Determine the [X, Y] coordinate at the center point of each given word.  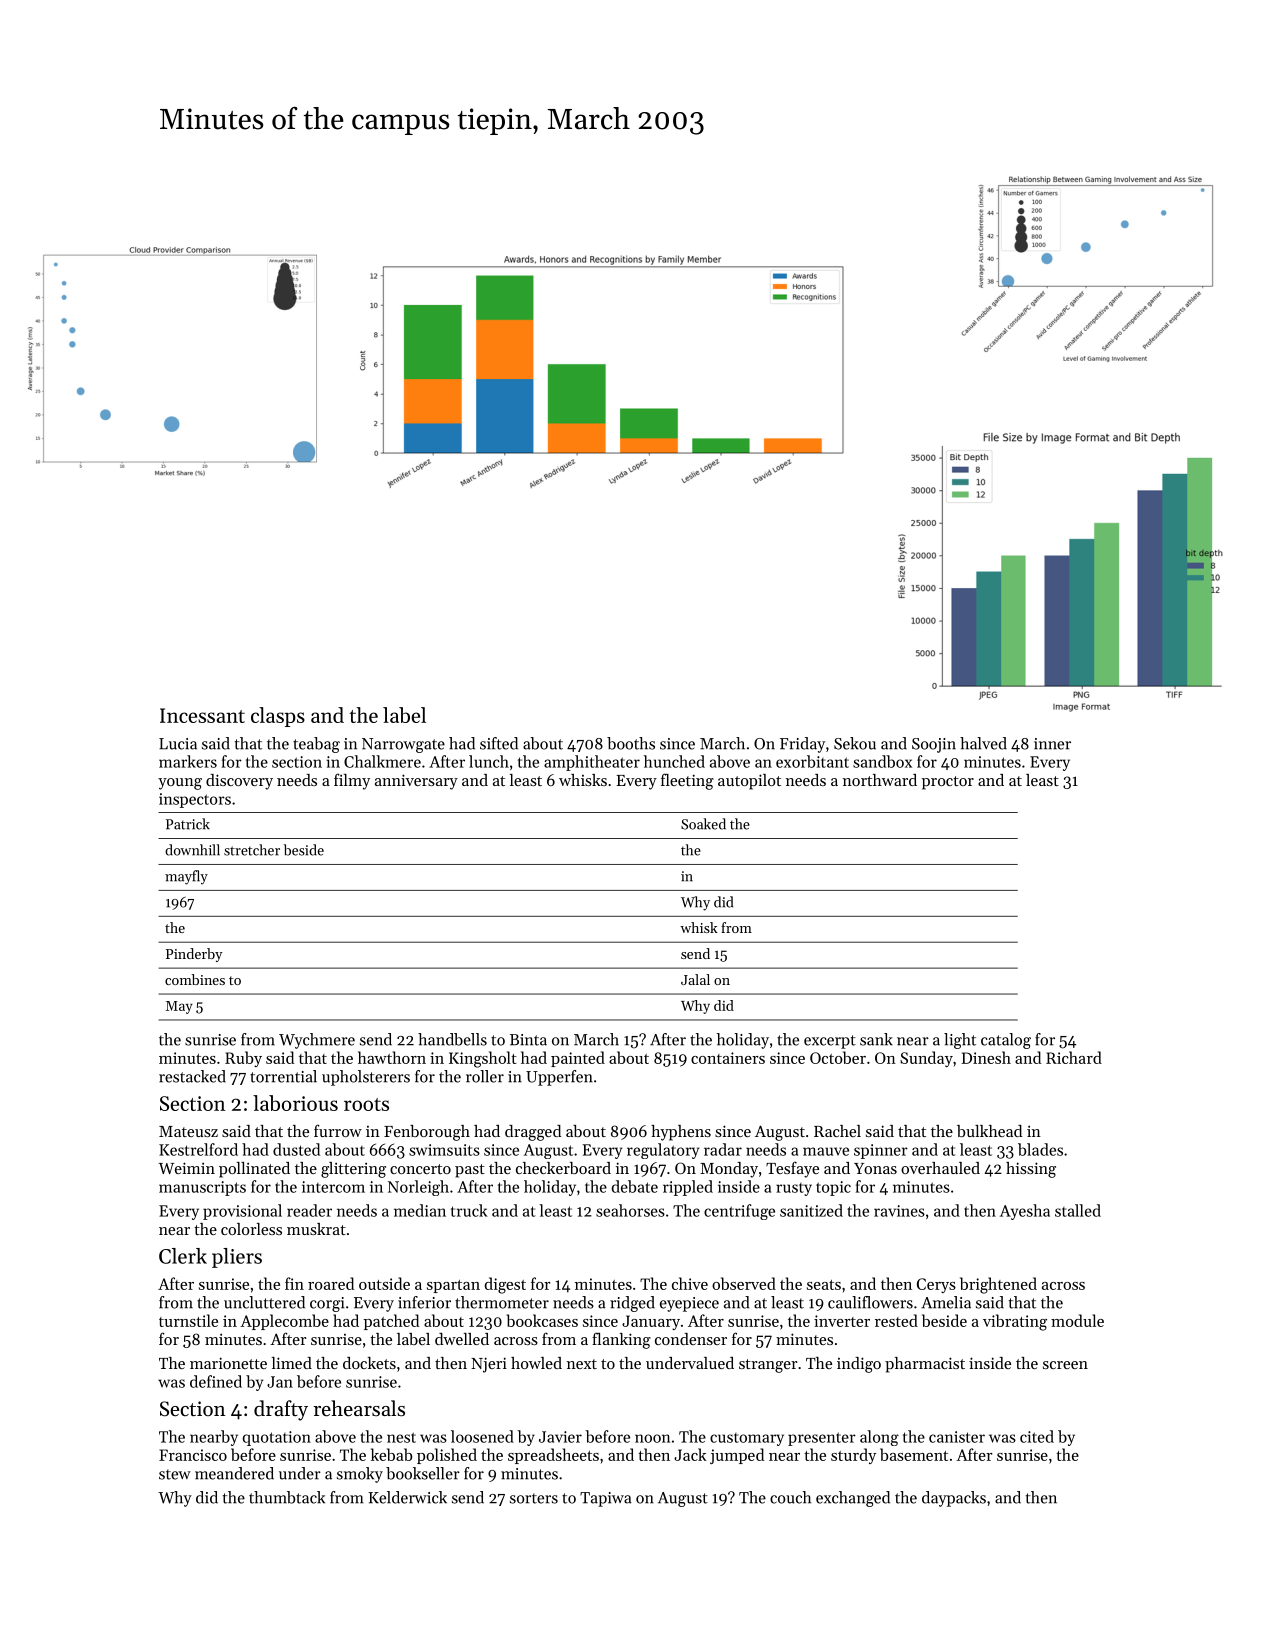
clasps [278, 717]
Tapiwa [606, 1499]
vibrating [1015, 1322]
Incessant [202, 715]
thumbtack [287, 1497]
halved [983, 743]
